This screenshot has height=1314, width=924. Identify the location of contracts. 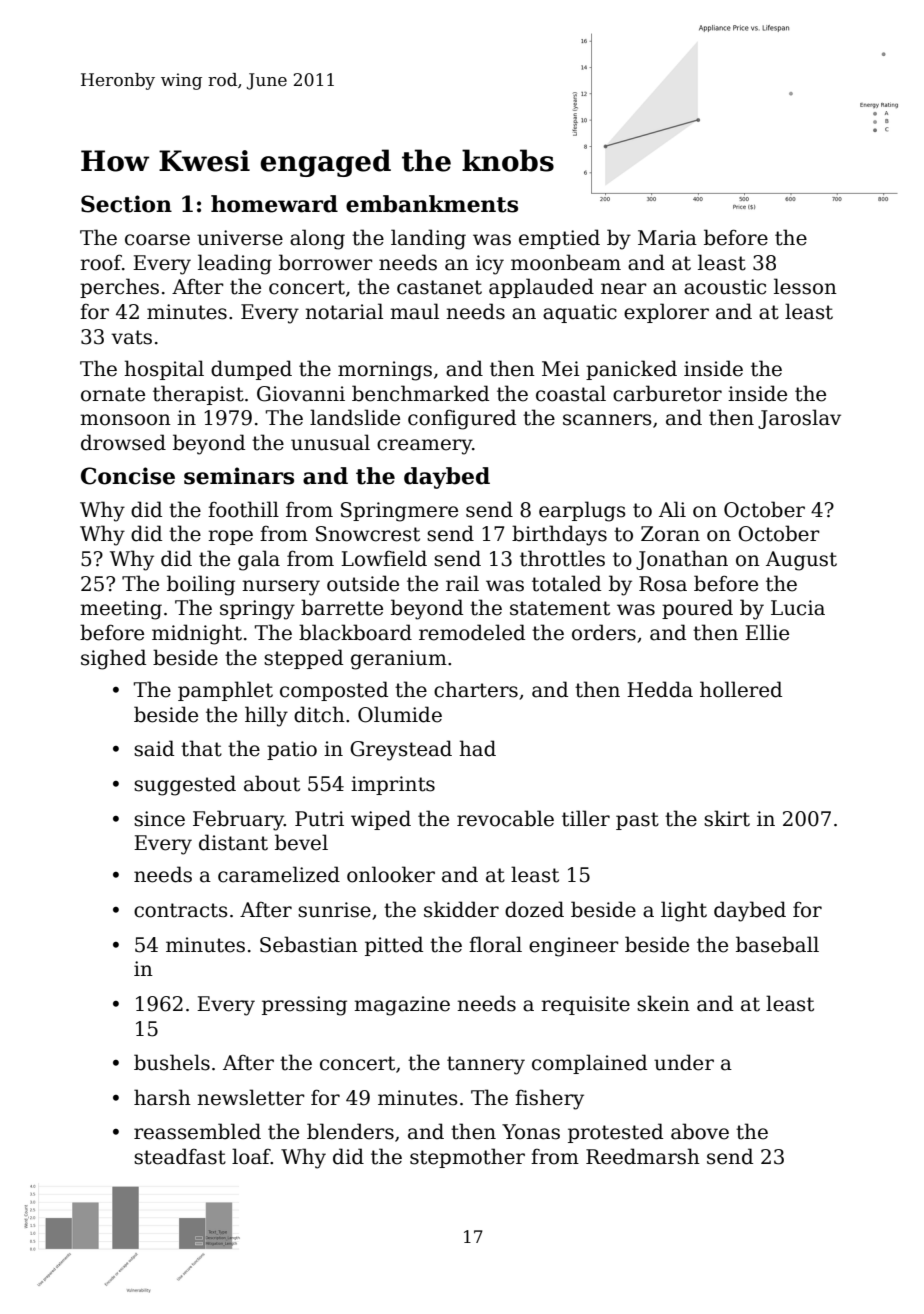
(181, 910).
